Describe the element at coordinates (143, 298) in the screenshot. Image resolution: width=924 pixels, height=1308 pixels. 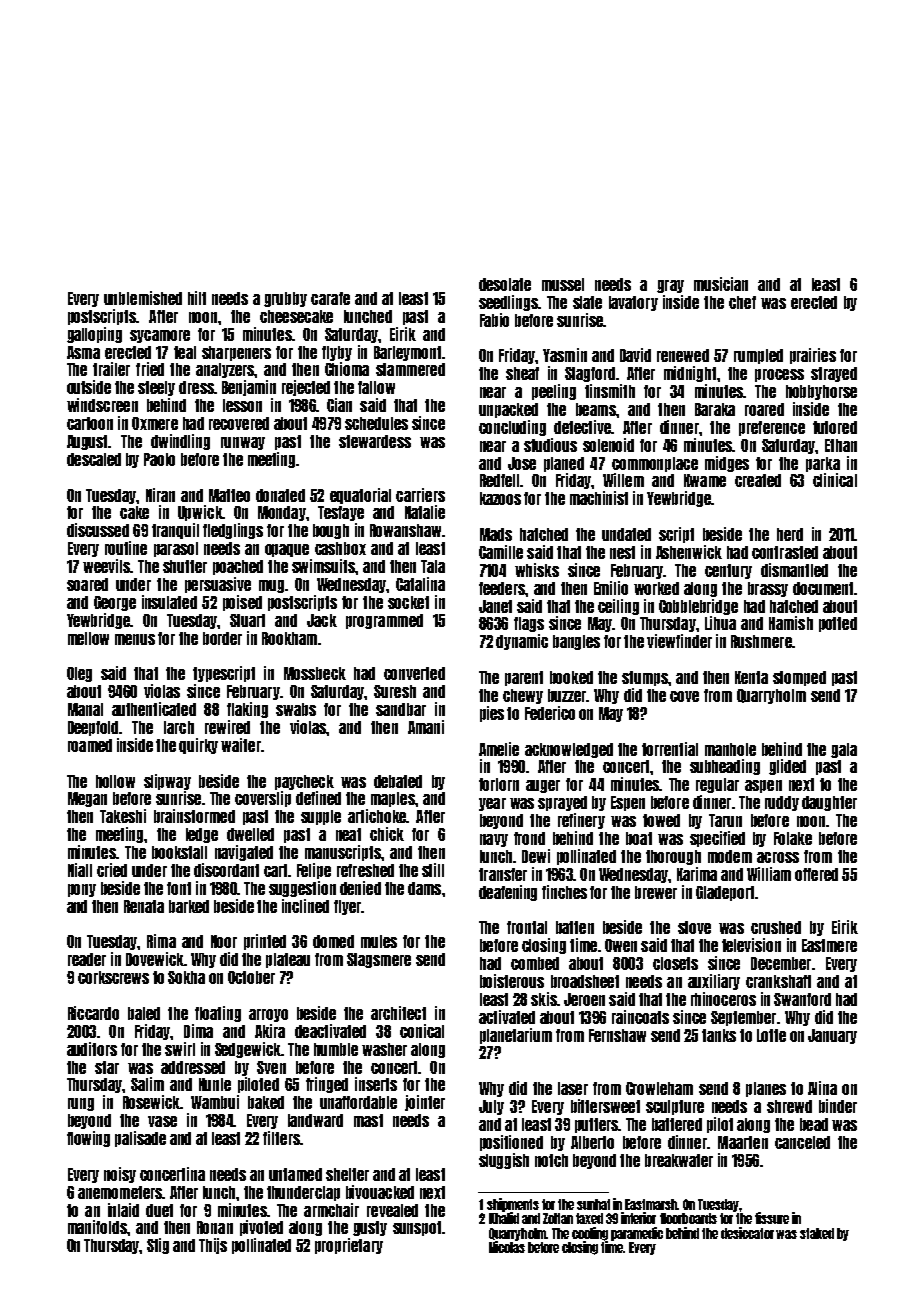
I see `unblemished` at that location.
